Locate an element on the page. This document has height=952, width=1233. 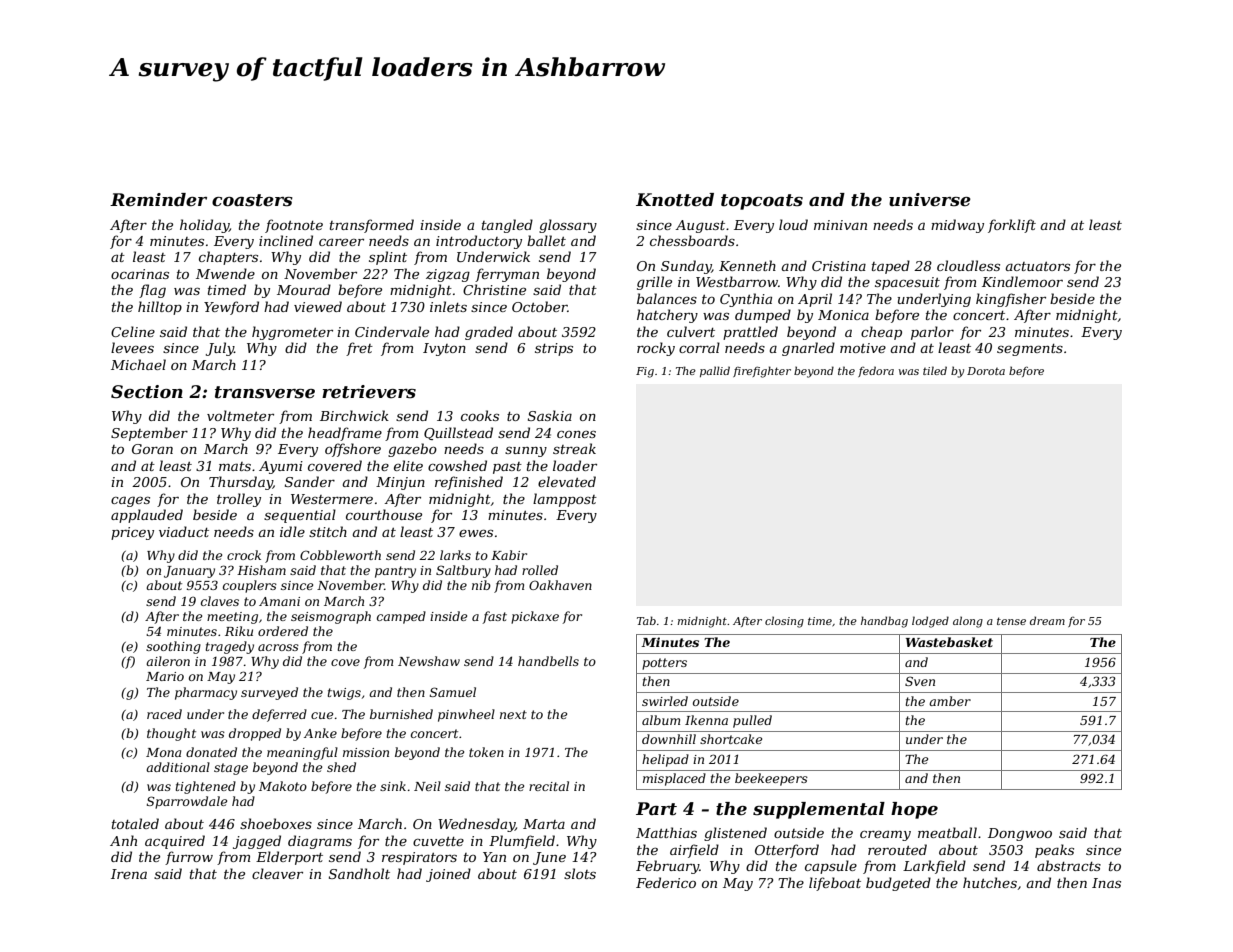
Kindlemoor is located at coordinates (1022, 281).
